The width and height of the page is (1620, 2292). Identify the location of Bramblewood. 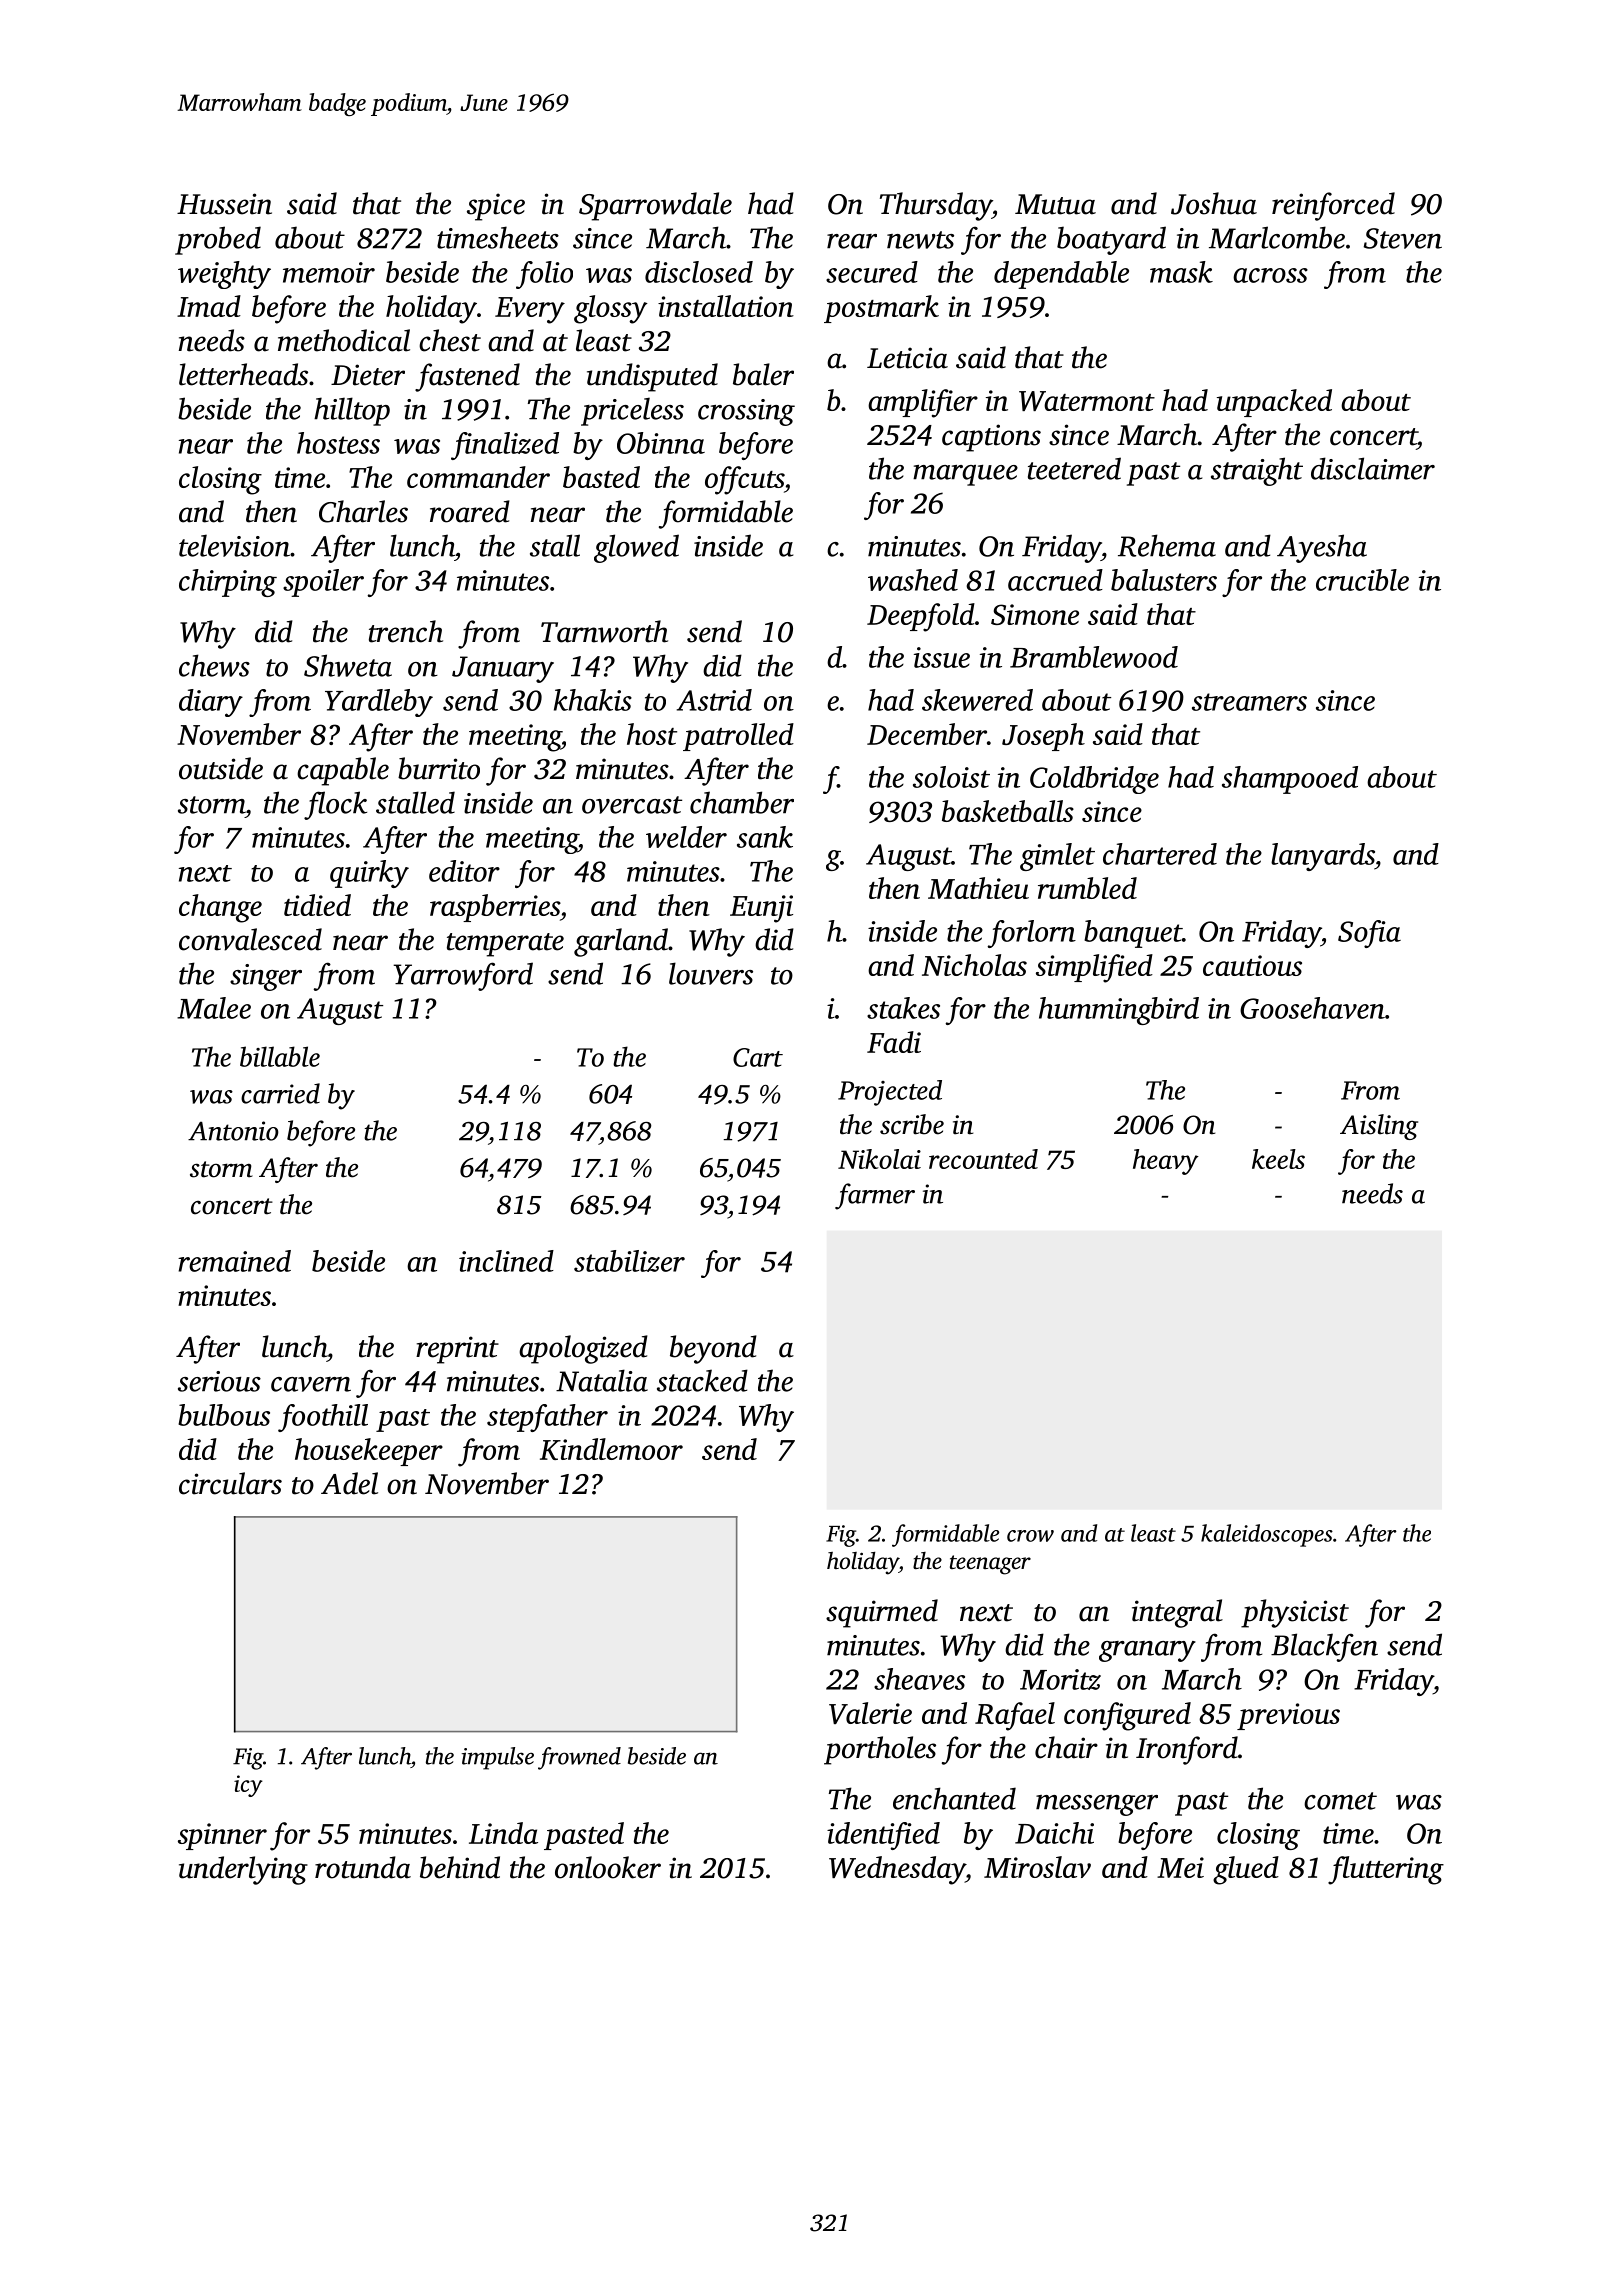
(1094, 657).
